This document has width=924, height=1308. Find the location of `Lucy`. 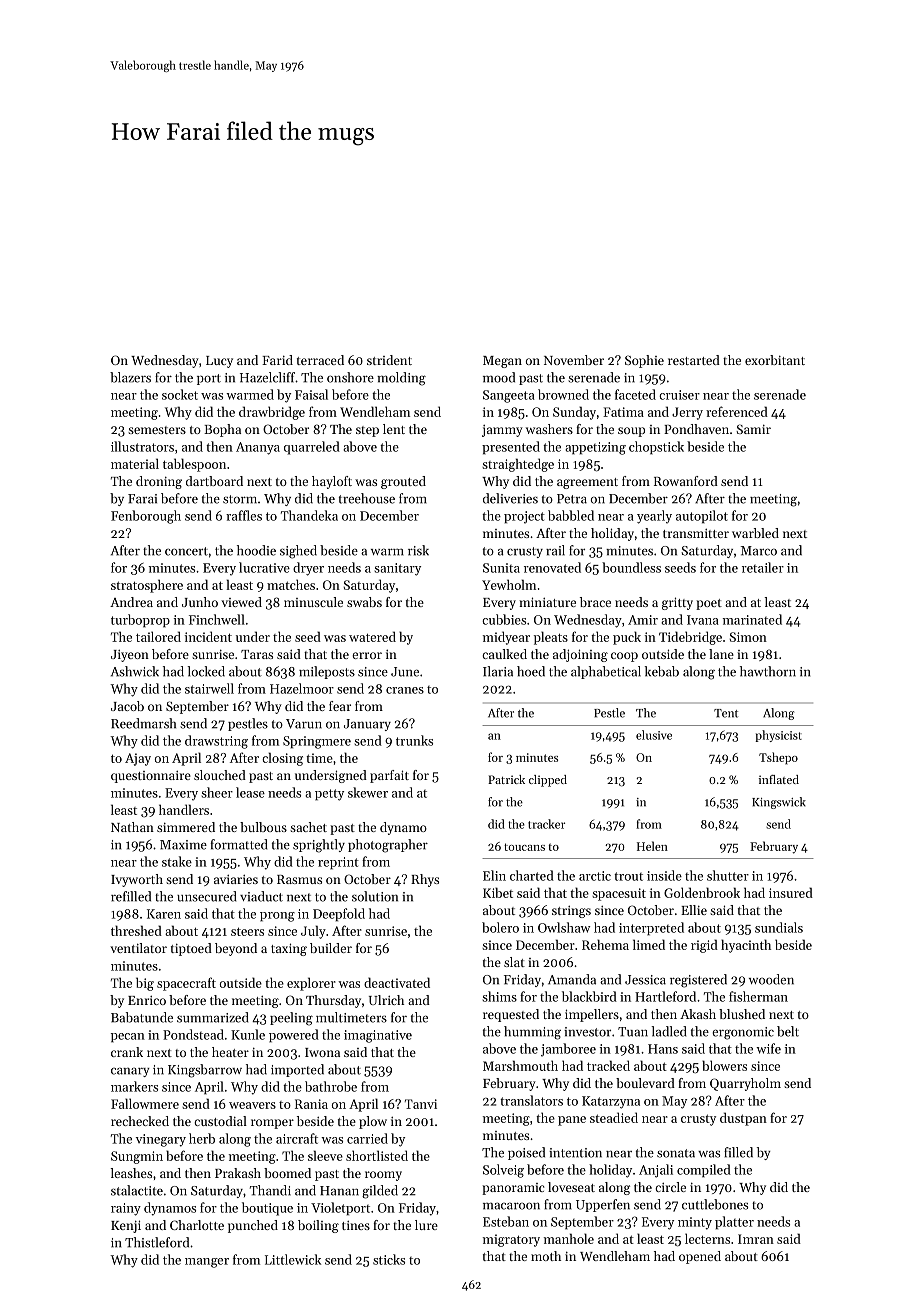

Lucy is located at coordinates (219, 362).
